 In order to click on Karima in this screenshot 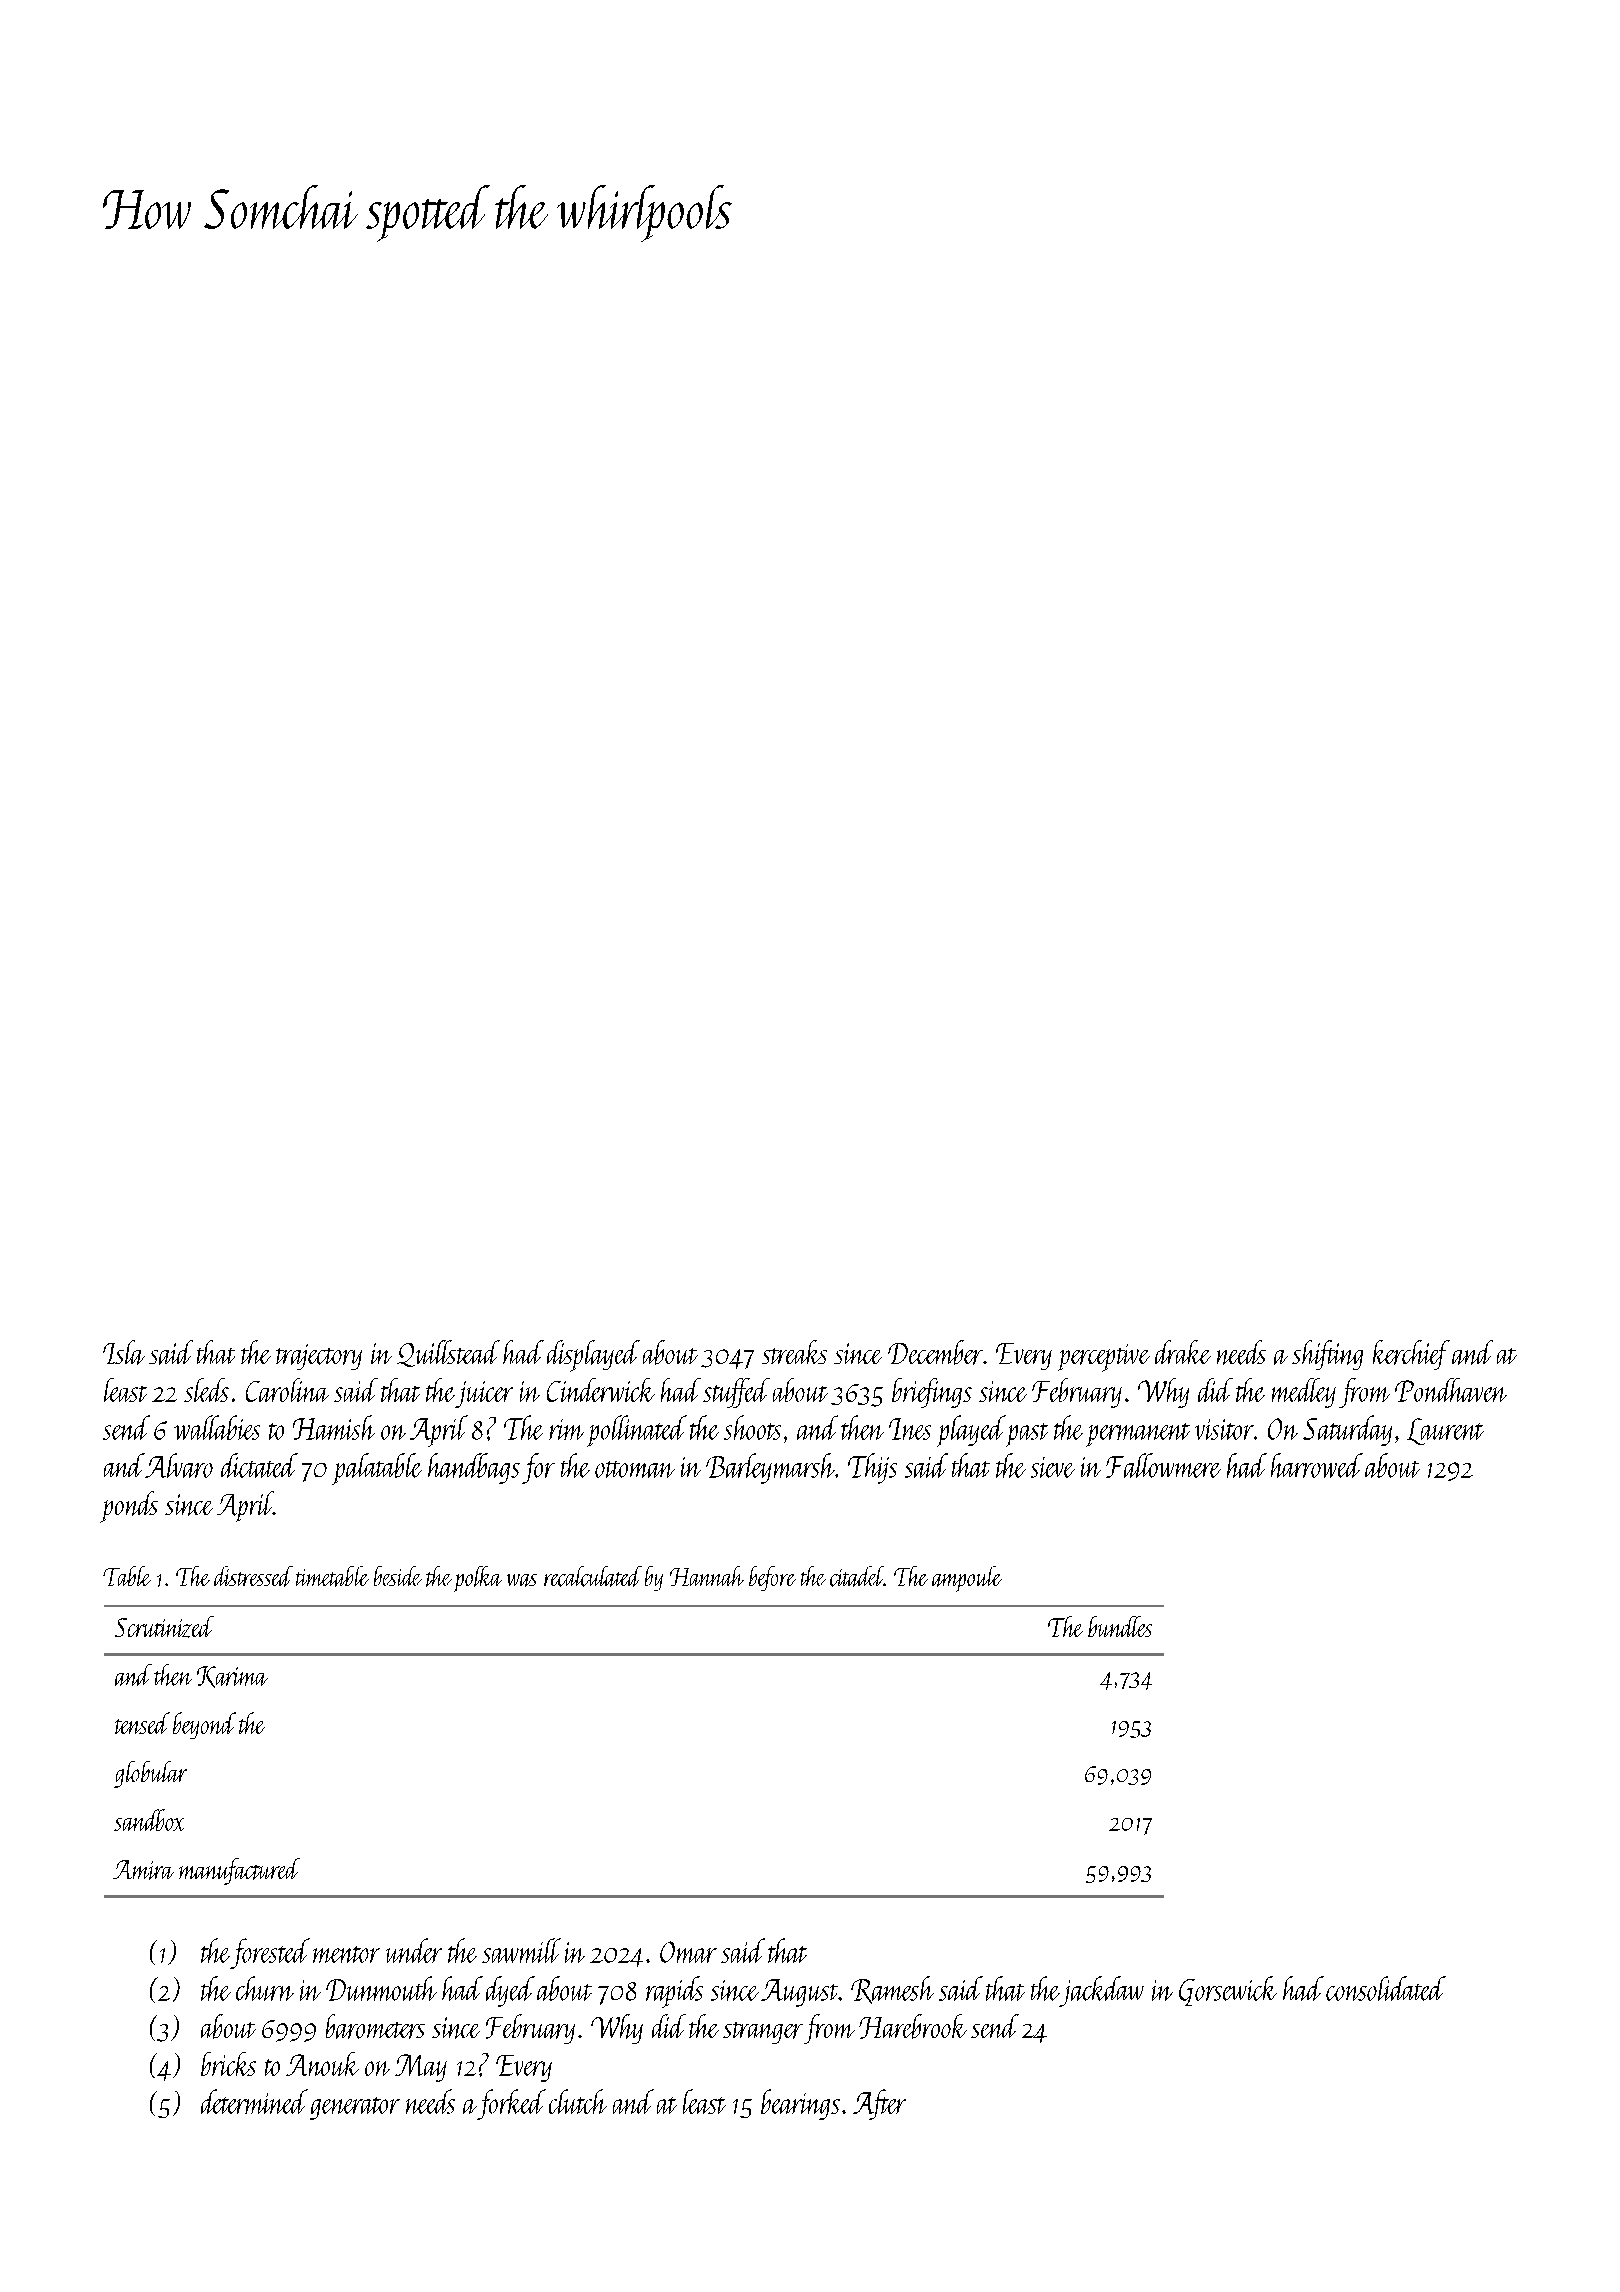, I will do `click(232, 1677)`.
